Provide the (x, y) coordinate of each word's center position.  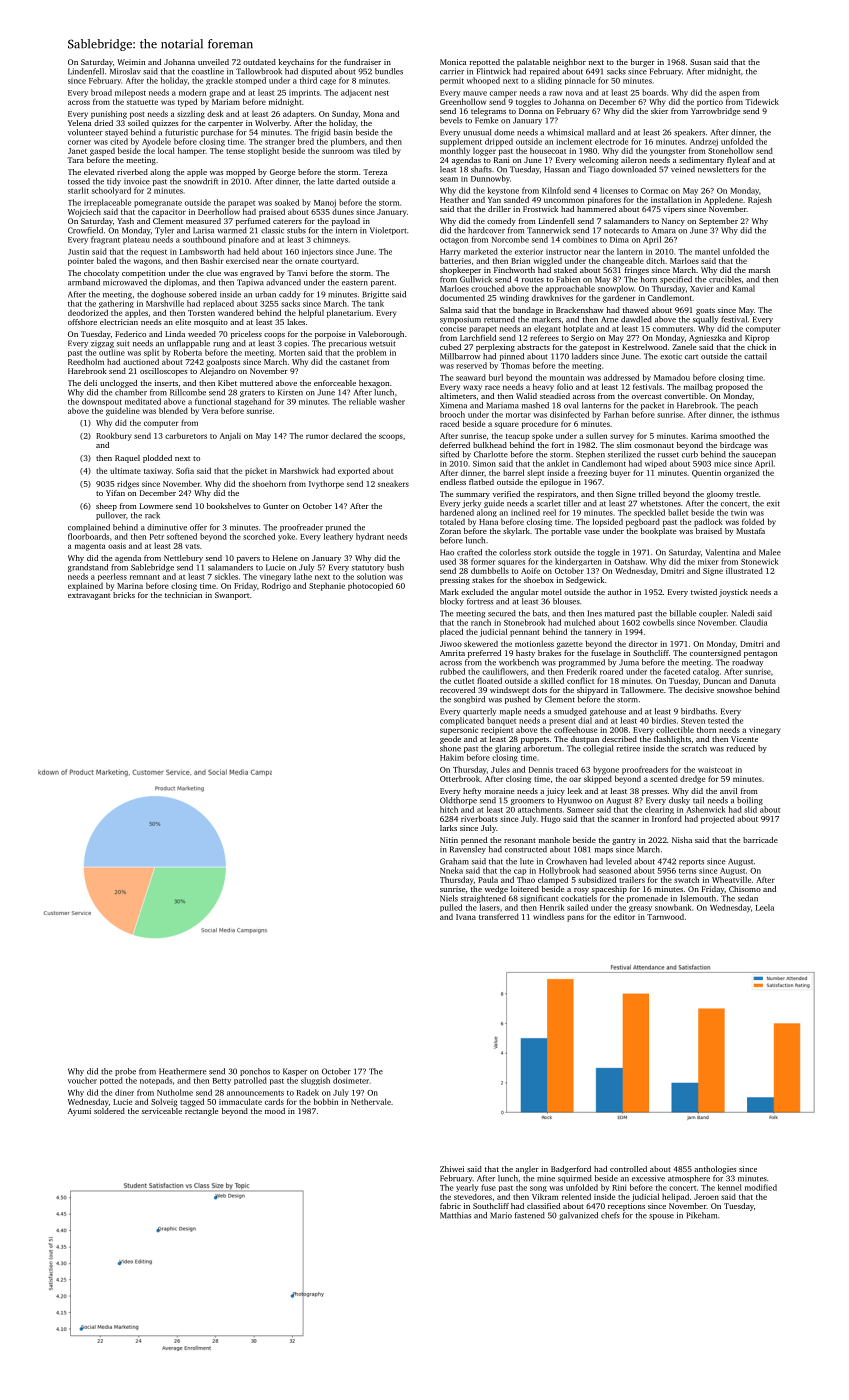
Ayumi (79, 1112)
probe (125, 1072)
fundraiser (362, 62)
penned (474, 841)
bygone (606, 770)
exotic (671, 356)
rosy (581, 891)
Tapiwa (250, 283)
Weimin (131, 62)
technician (183, 595)
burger (643, 63)
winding (514, 298)
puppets (535, 740)
